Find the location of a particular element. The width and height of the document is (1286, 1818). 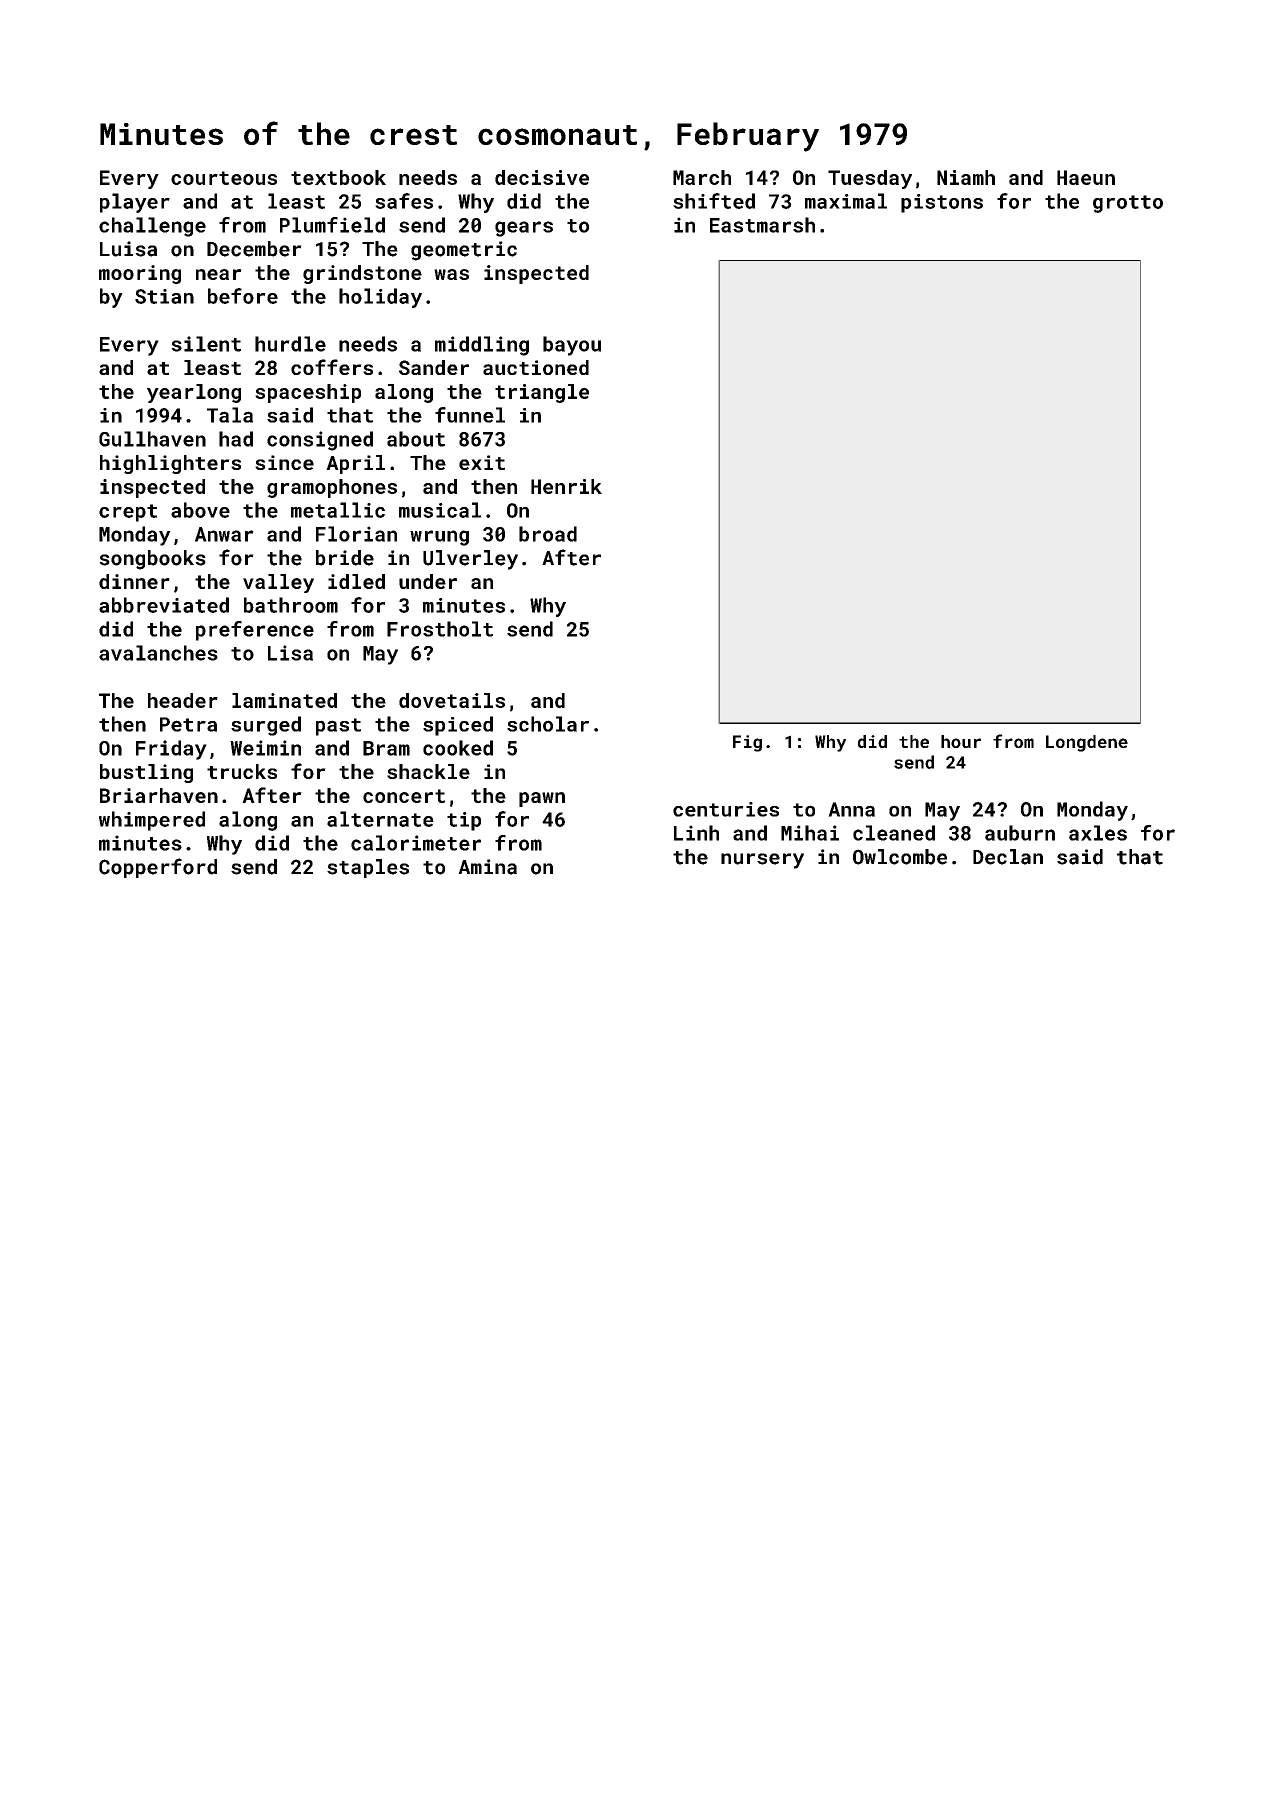

March is located at coordinates (702, 177).
